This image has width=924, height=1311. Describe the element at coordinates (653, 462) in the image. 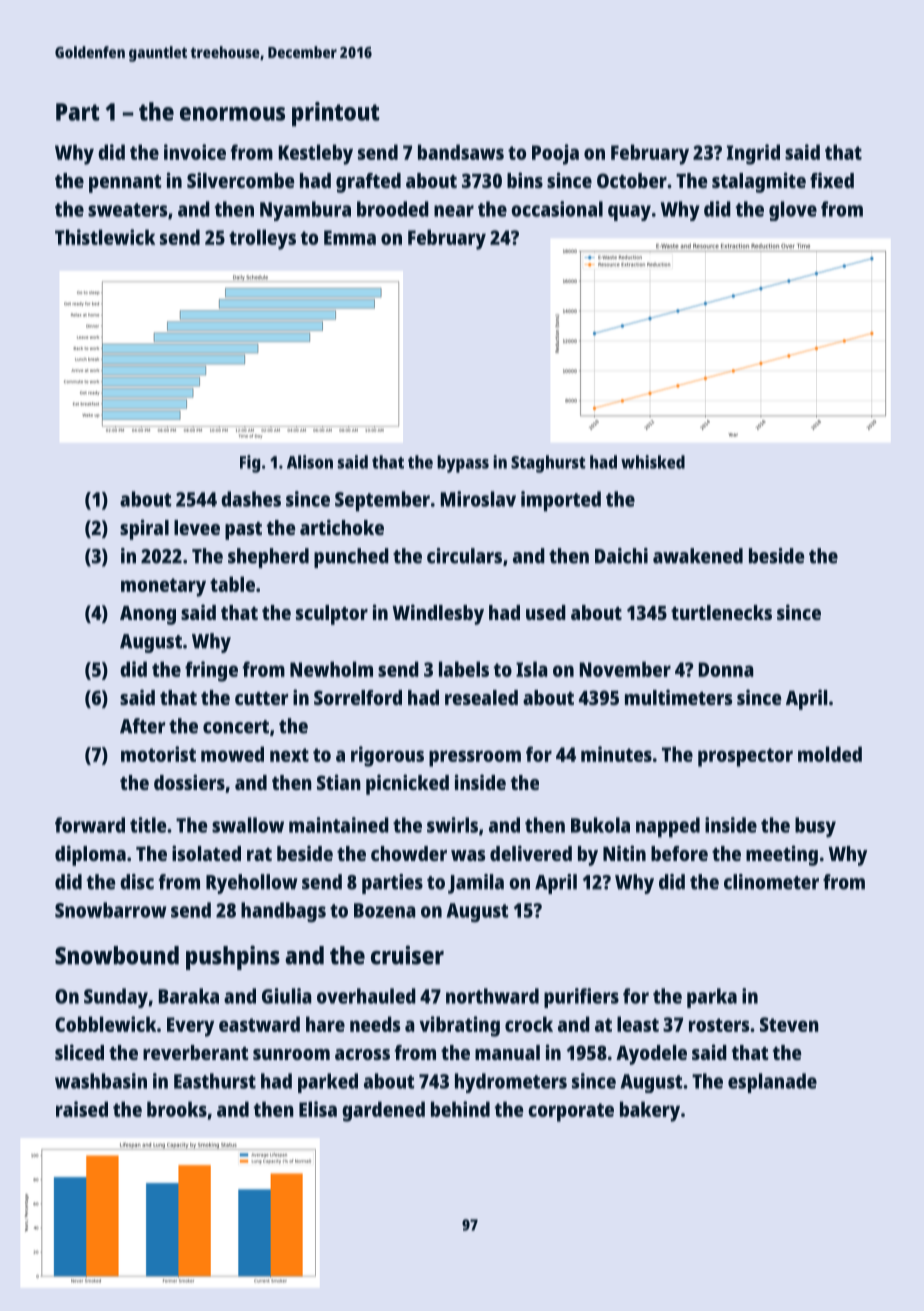

I see `whisked` at that location.
